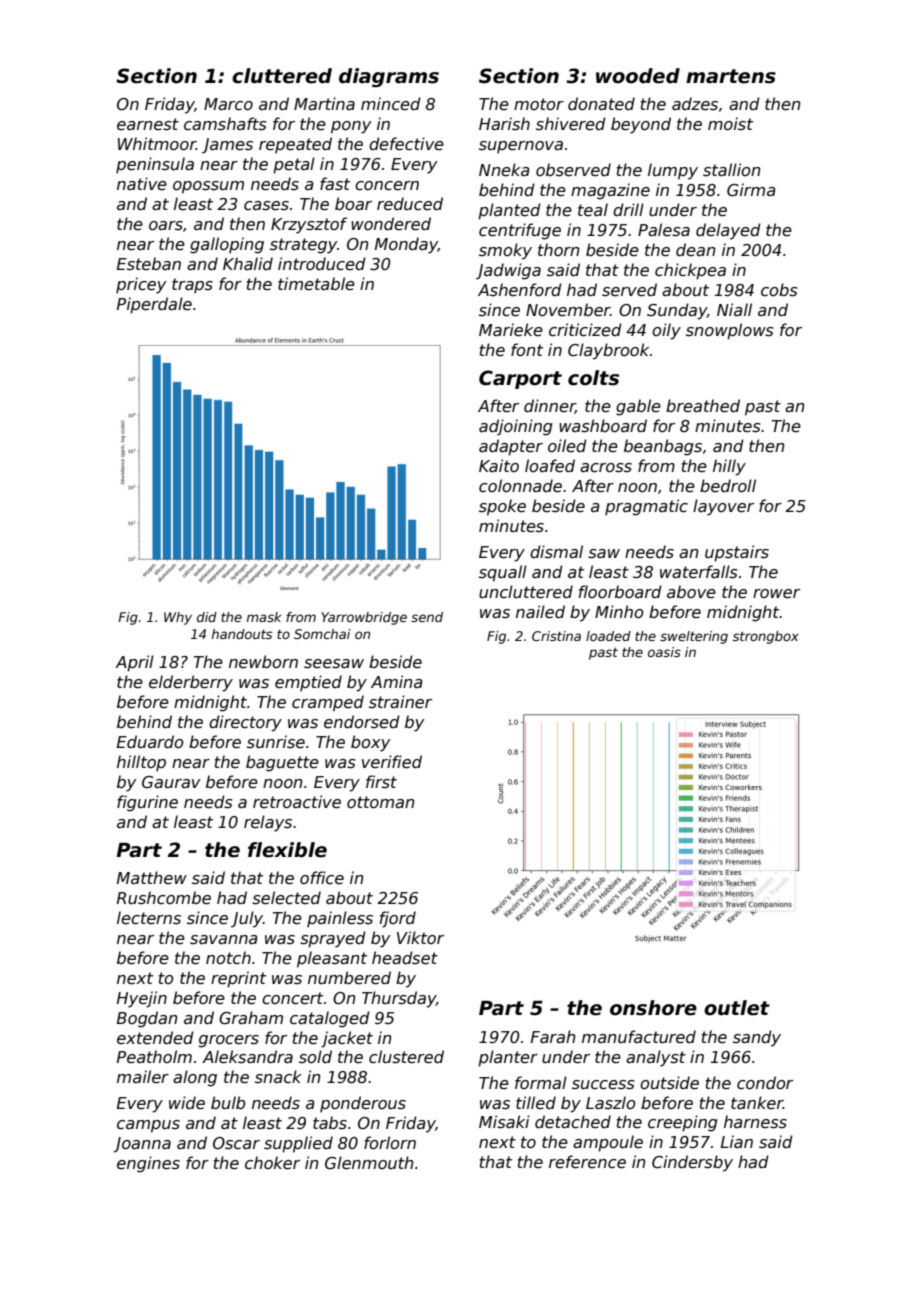 This screenshot has height=1314, width=924. Describe the element at coordinates (504, 124) in the screenshot. I see `Harish` at that location.
